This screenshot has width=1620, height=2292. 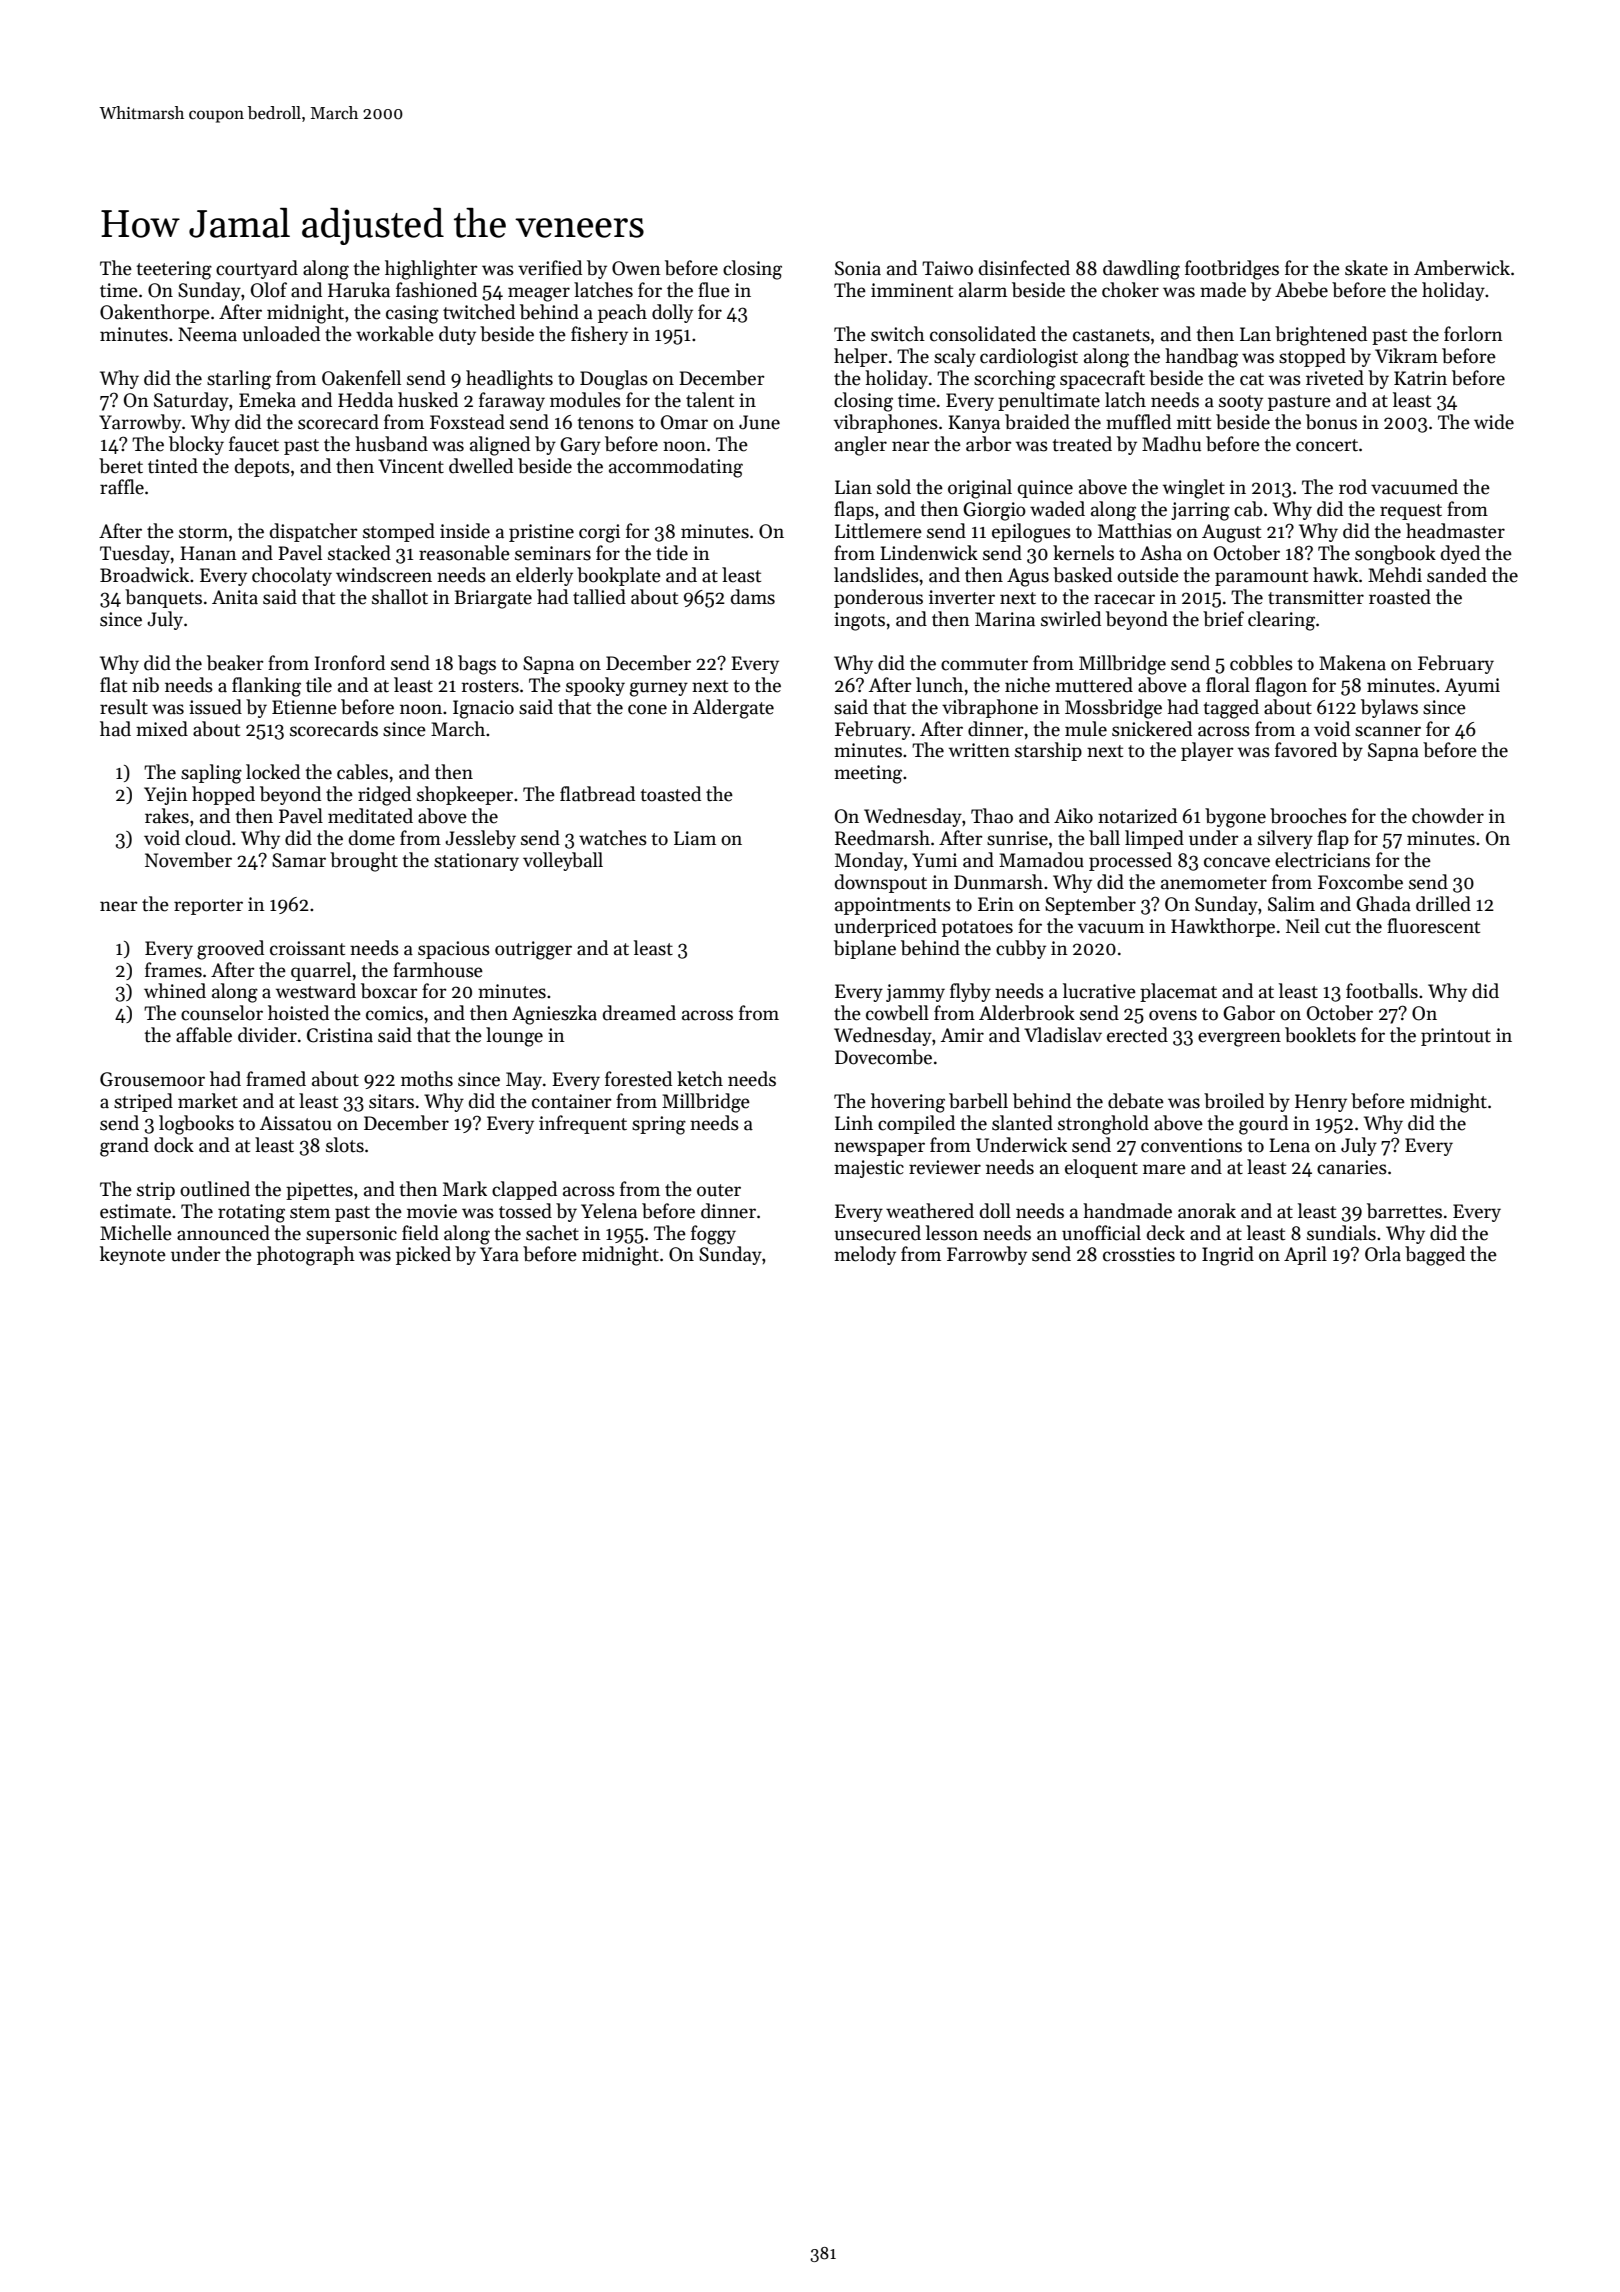 I want to click on banquets, so click(x=163, y=598).
